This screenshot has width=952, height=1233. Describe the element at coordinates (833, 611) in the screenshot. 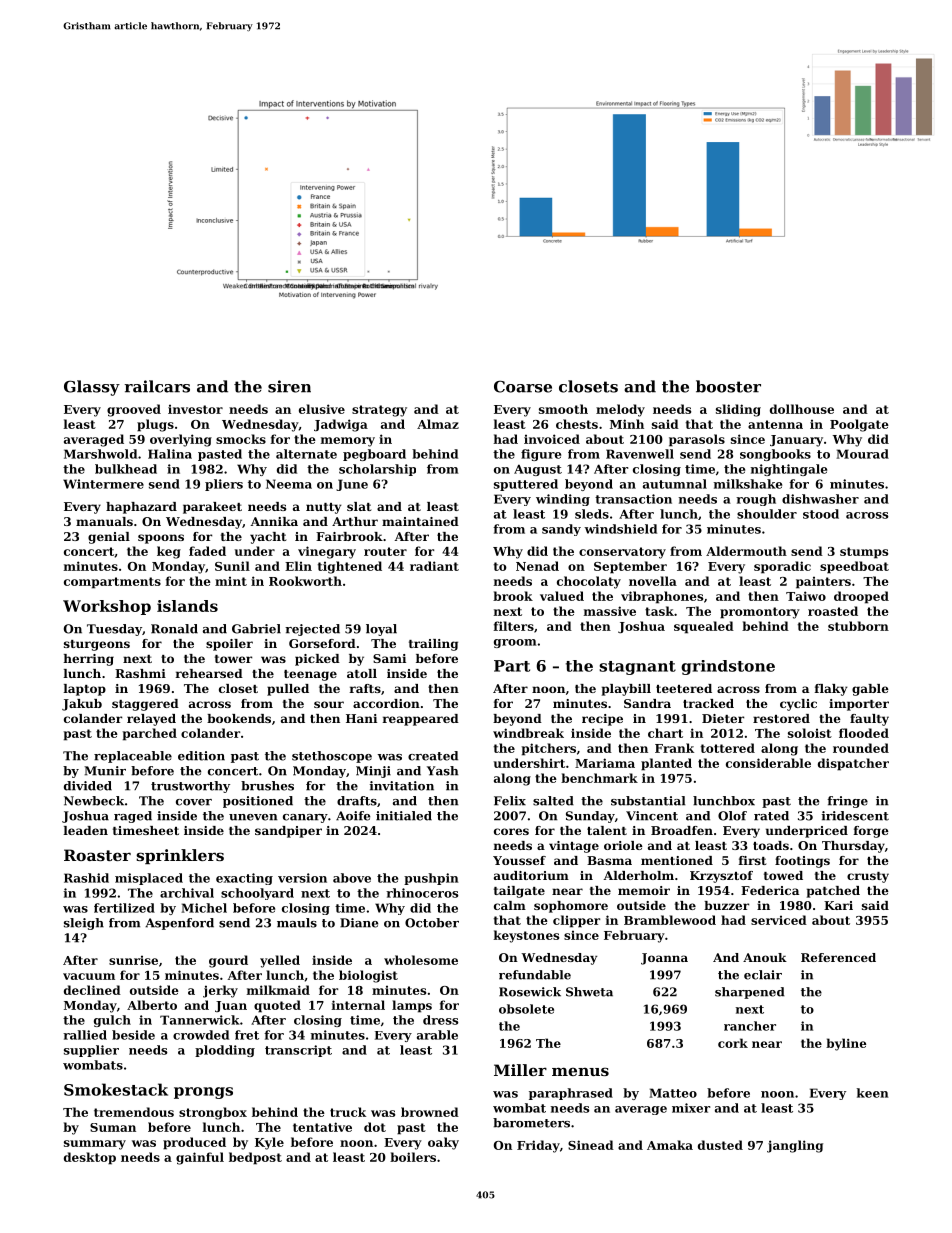

I see `roasted` at that location.
